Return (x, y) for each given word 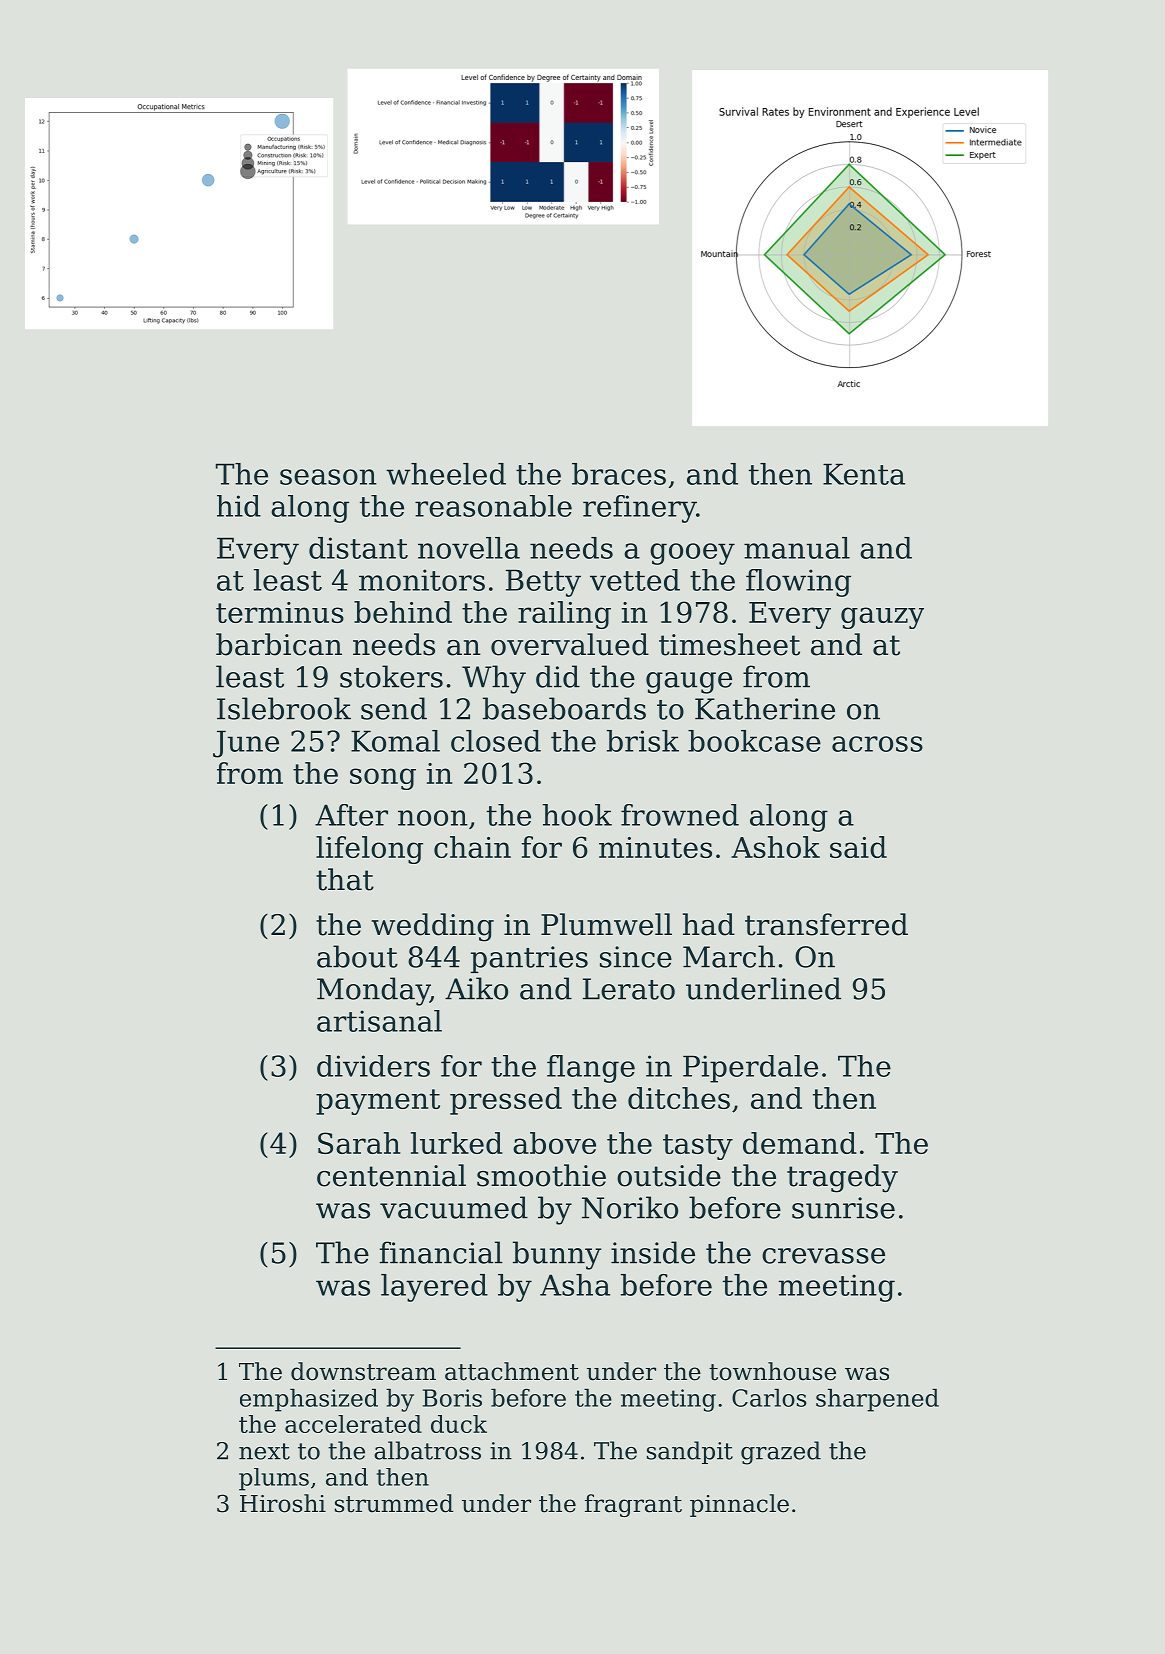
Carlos (769, 1398)
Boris (452, 1398)
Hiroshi (283, 1503)
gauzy (882, 618)
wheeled (446, 474)
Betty (543, 583)
